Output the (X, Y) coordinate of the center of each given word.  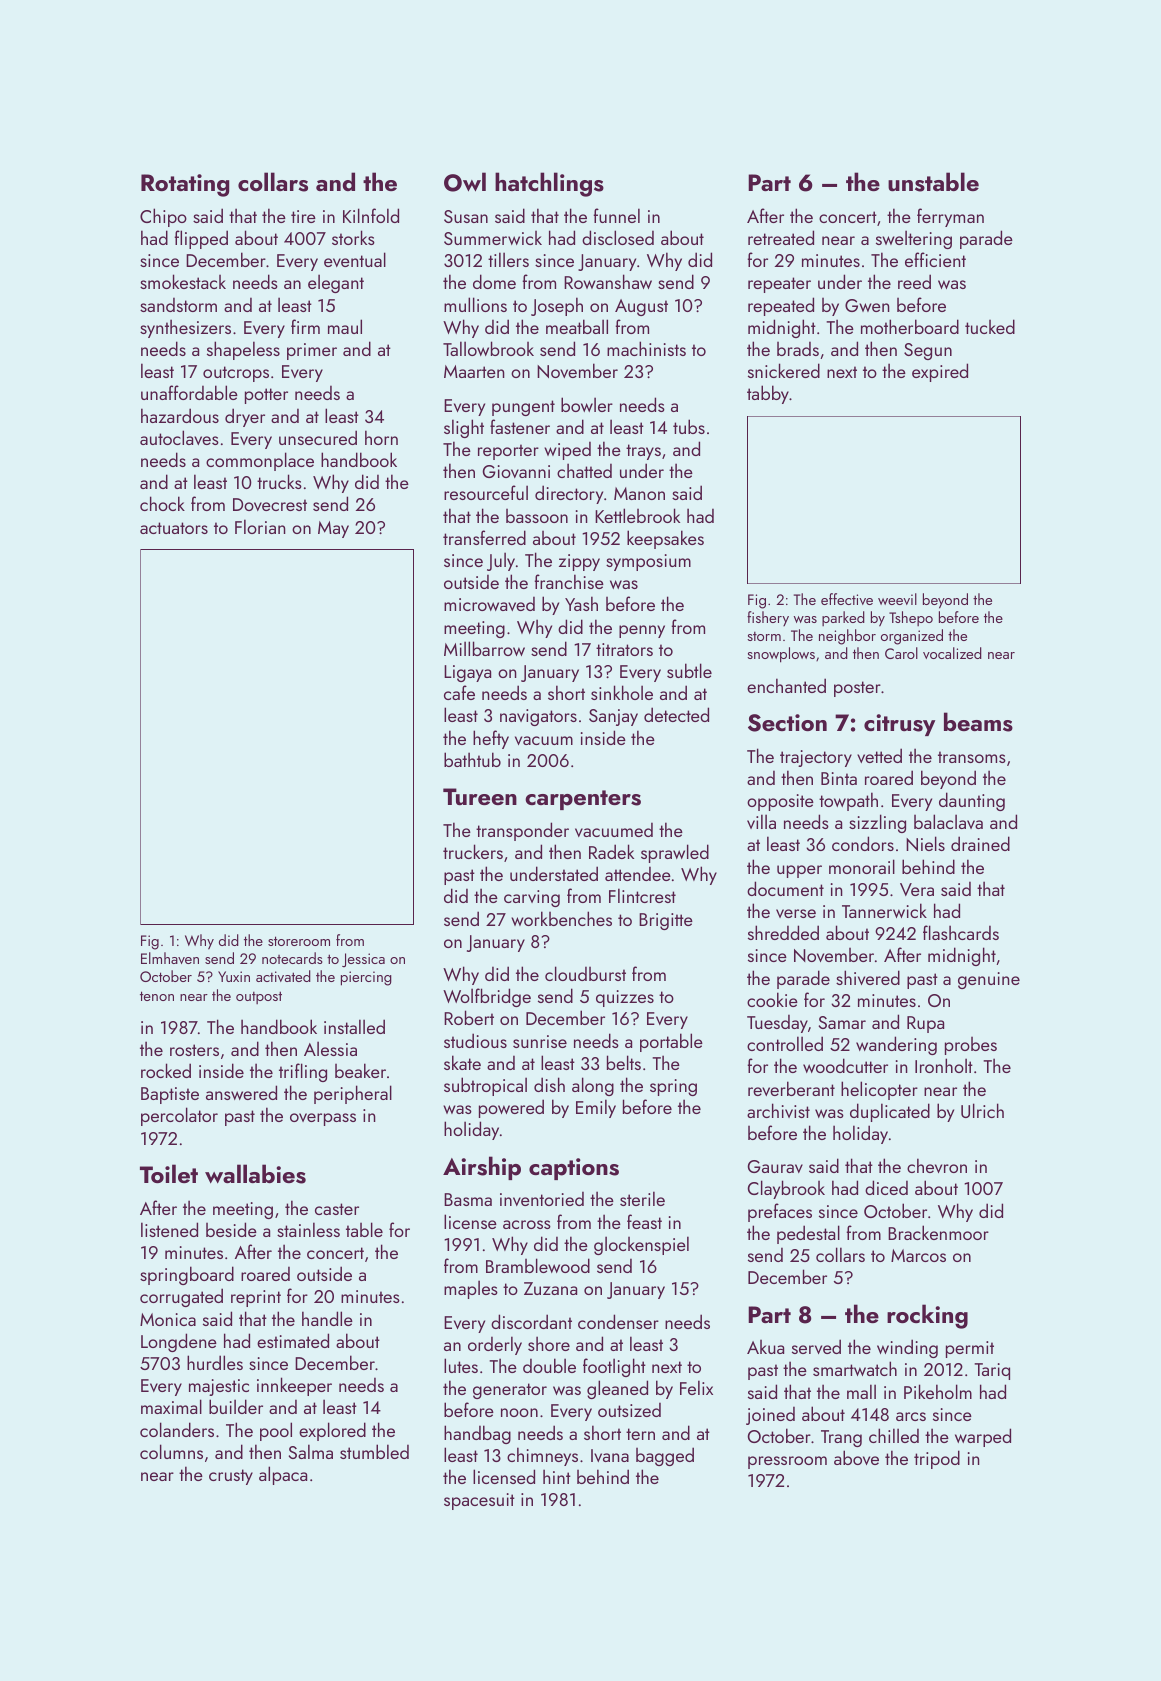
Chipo (163, 217)
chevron (937, 1165)
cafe (459, 692)
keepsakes (665, 539)
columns (171, 1451)
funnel (616, 215)
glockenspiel (641, 1245)
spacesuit (479, 1501)
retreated (781, 237)
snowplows (781, 655)
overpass (323, 1119)
